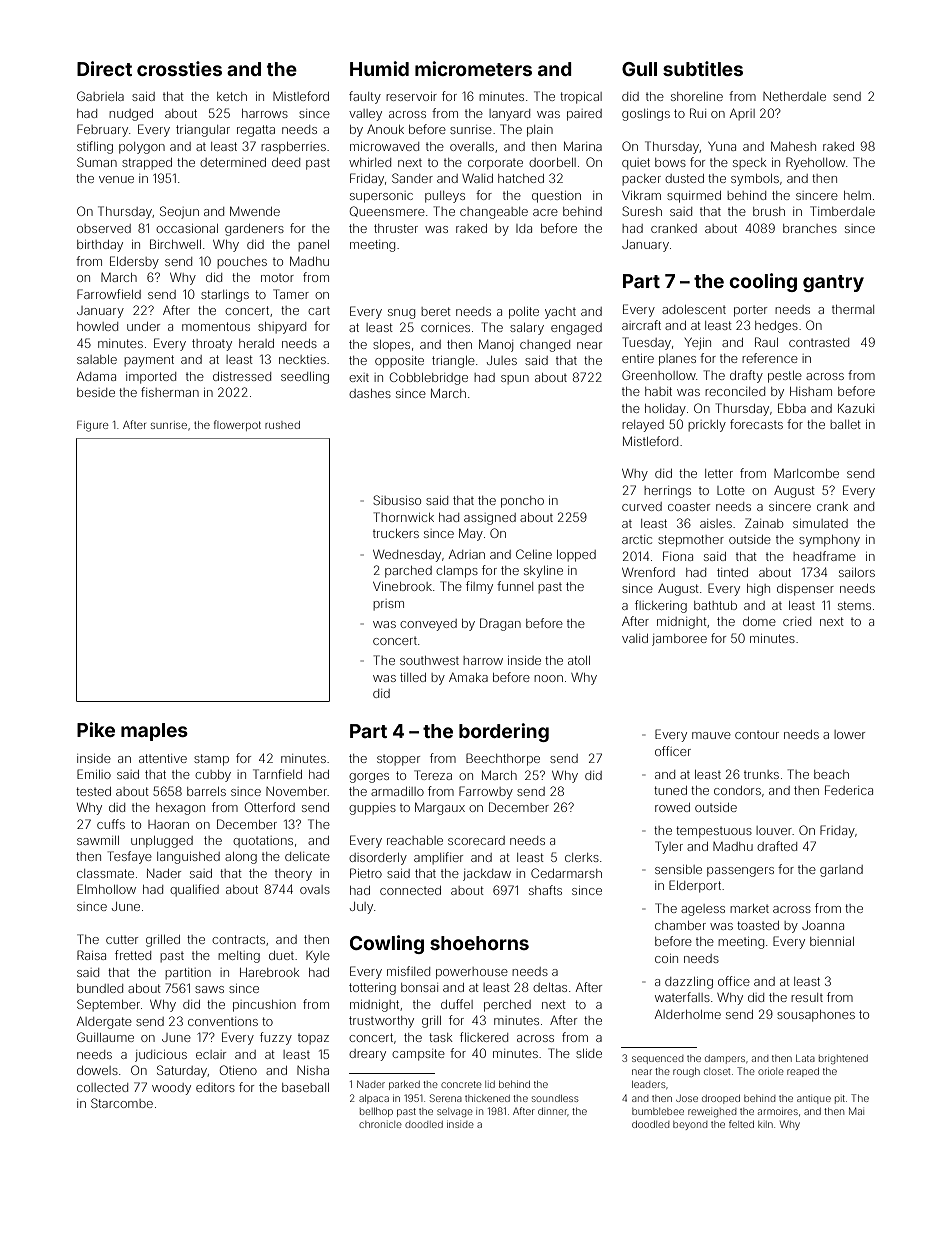 This document has width=952, height=1233. Describe the element at coordinates (503, 759) in the document. I see `Beechthorpe` at that location.
